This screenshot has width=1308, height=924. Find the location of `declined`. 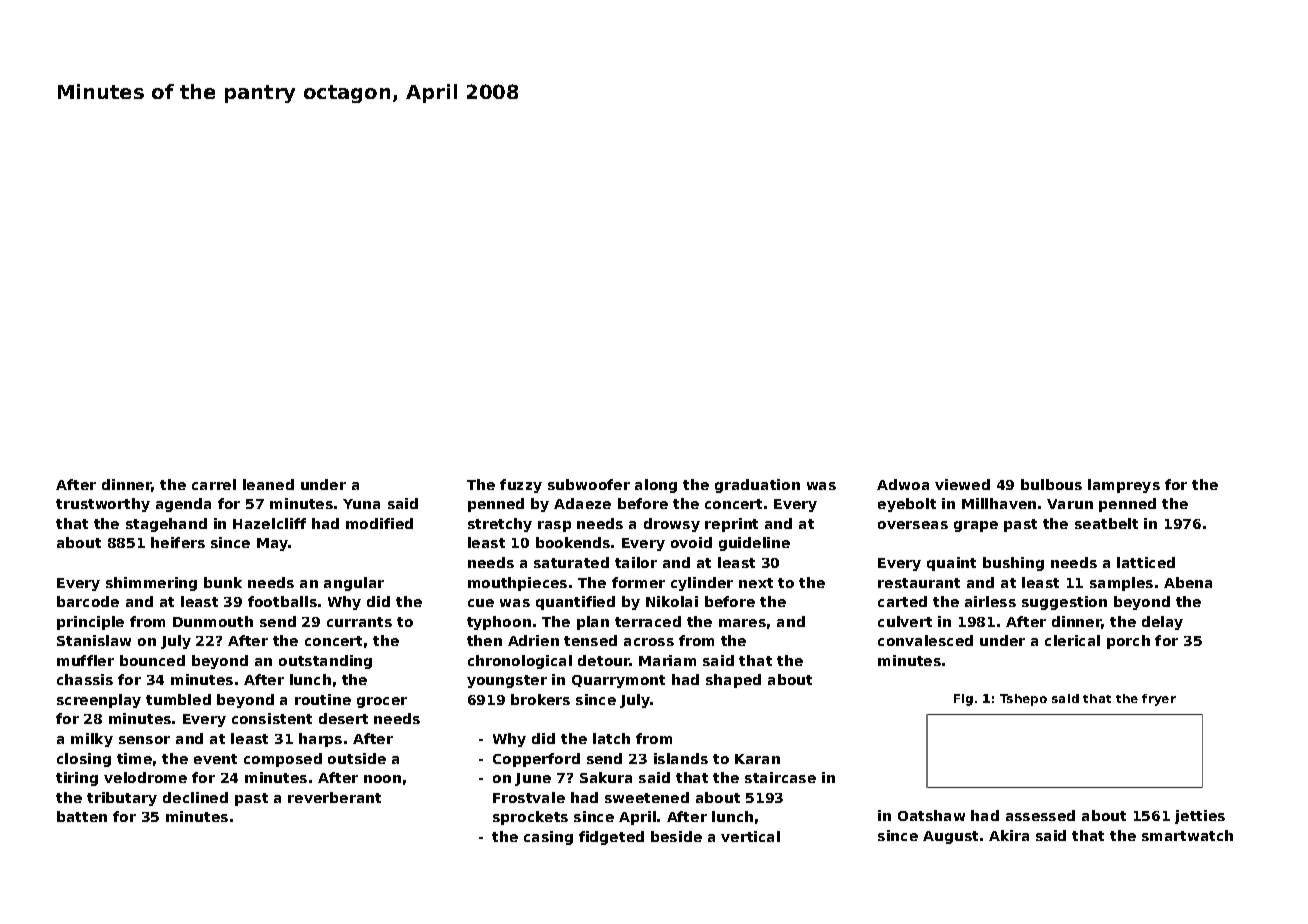

declined is located at coordinates (195, 797).
